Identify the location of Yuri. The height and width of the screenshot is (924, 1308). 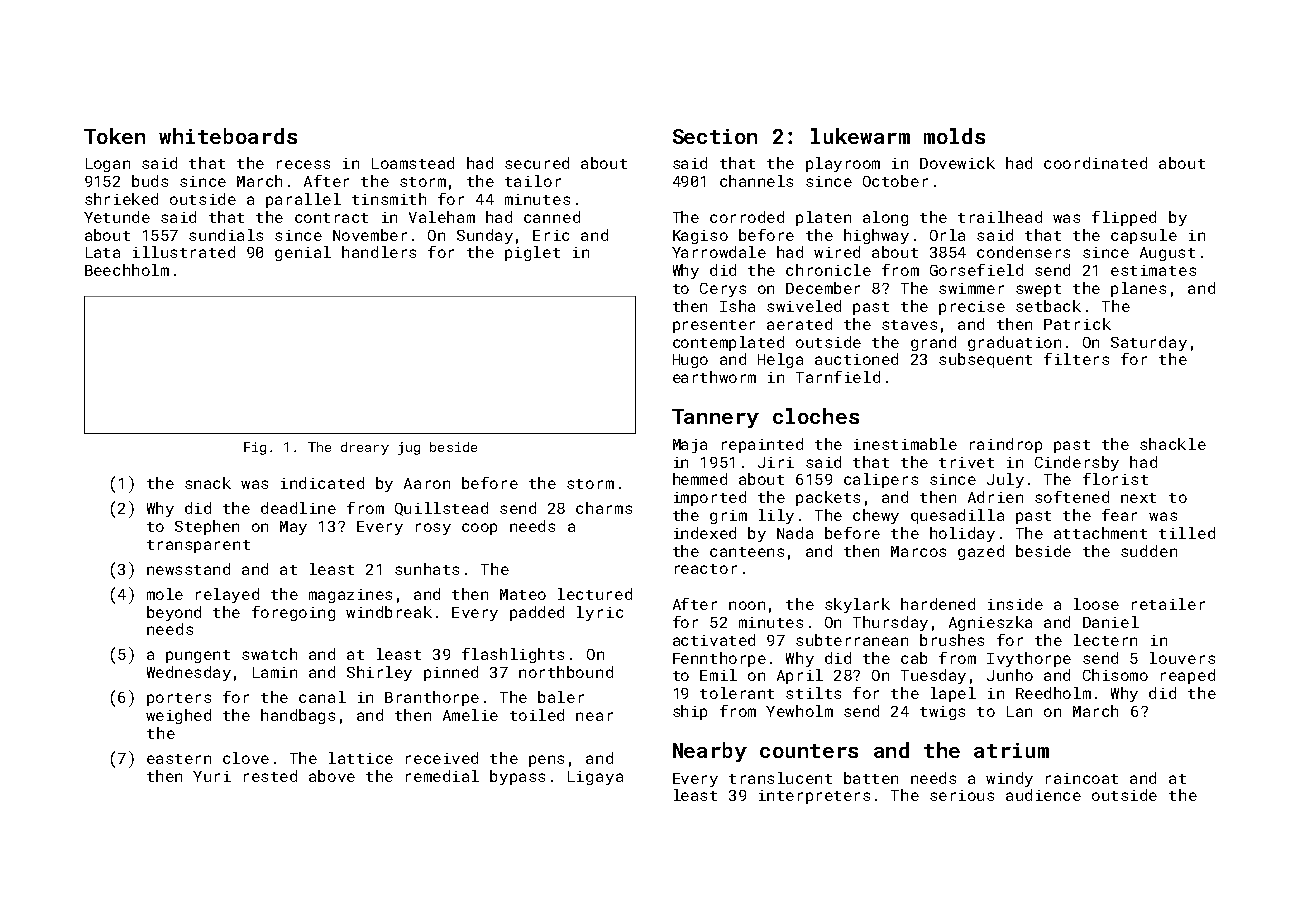
(212, 776).
